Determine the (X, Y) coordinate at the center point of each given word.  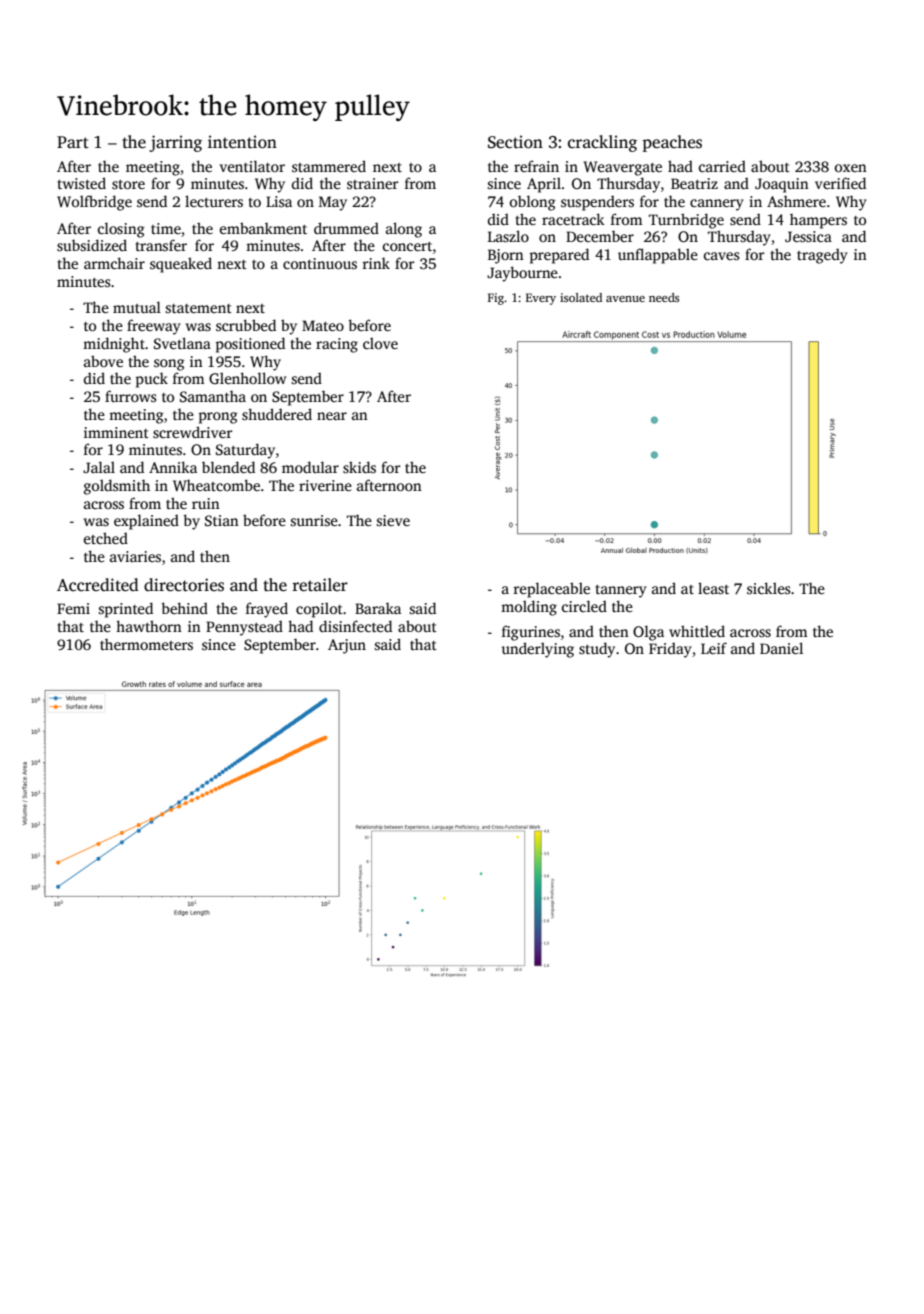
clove (380, 343)
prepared (559, 256)
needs (664, 297)
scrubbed (246, 325)
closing (121, 230)
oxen (851, 168)
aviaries (135, 556)
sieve (393, 520)
